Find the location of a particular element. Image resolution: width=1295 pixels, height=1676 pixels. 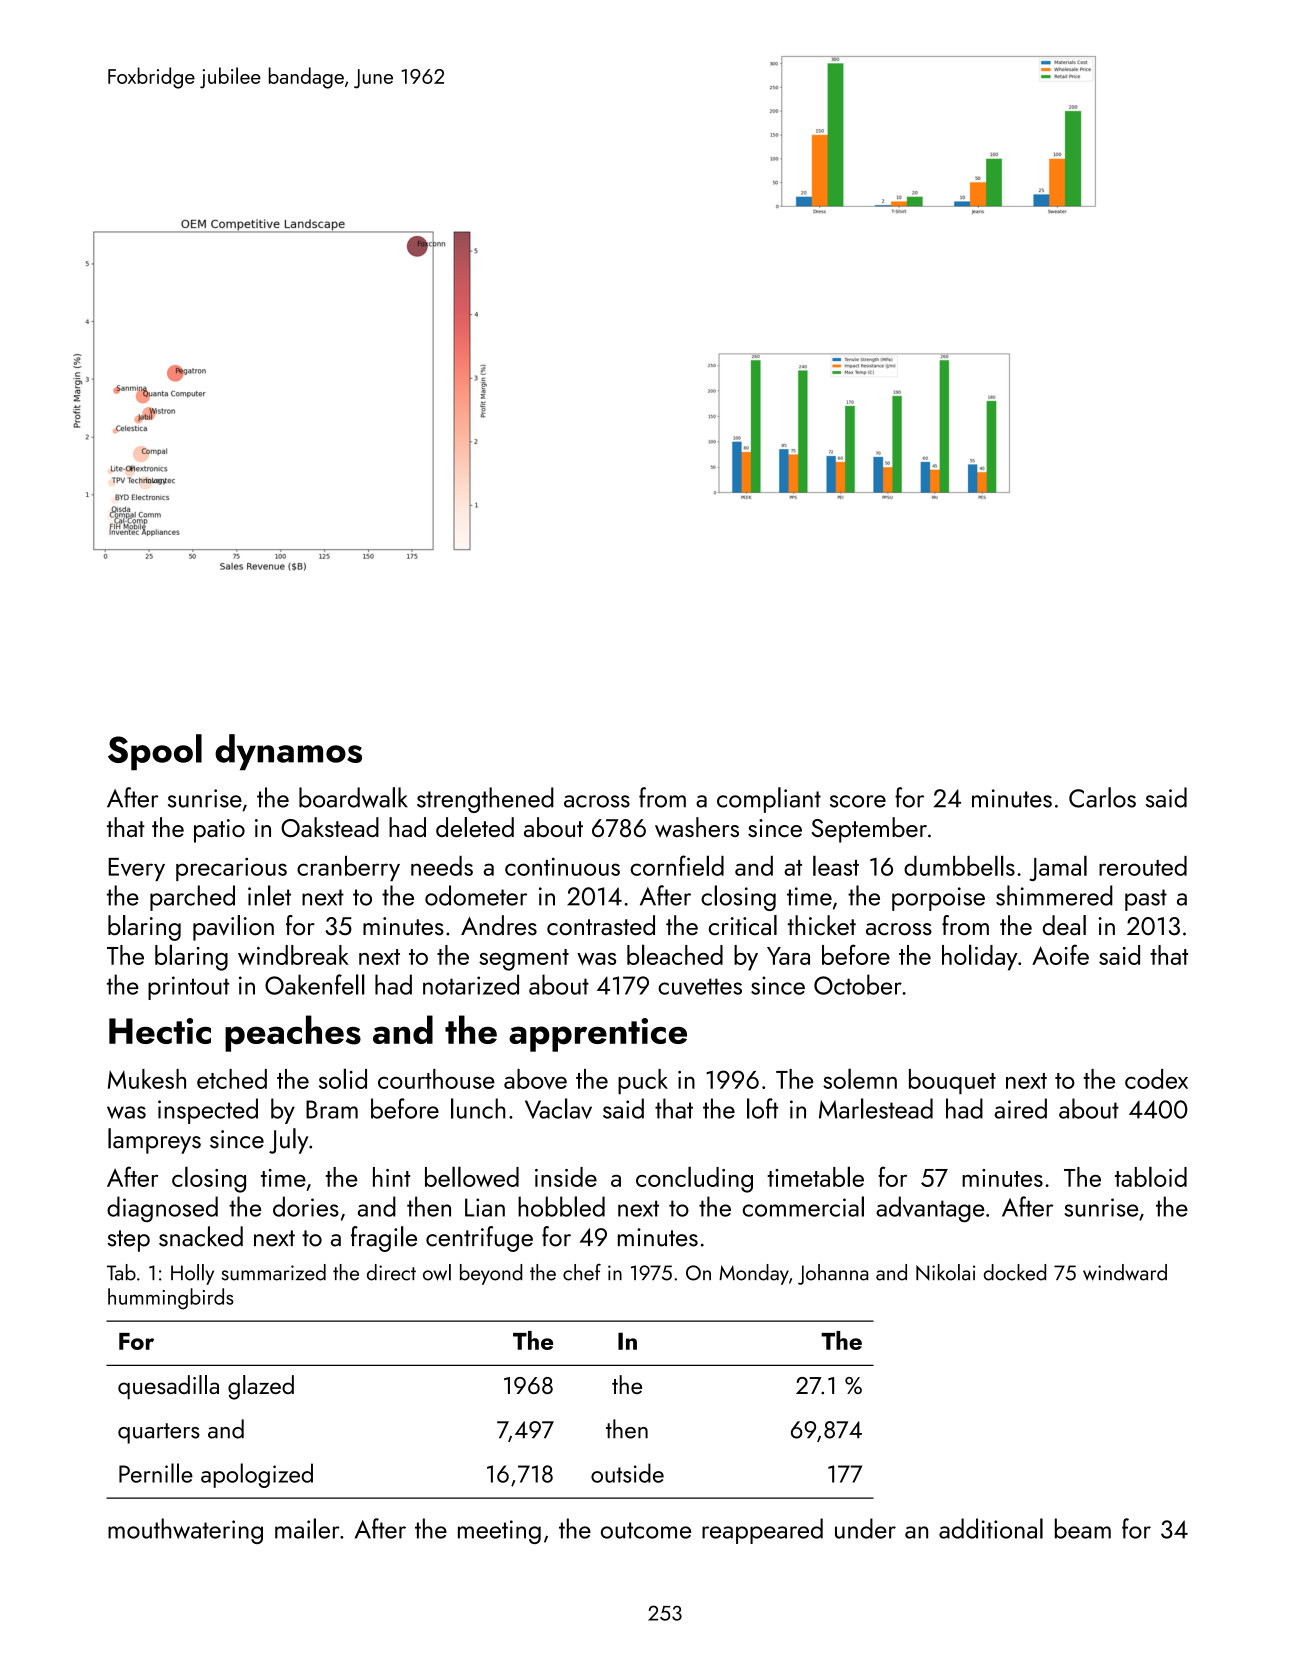

Andres is located at coordinates (499, 925).
